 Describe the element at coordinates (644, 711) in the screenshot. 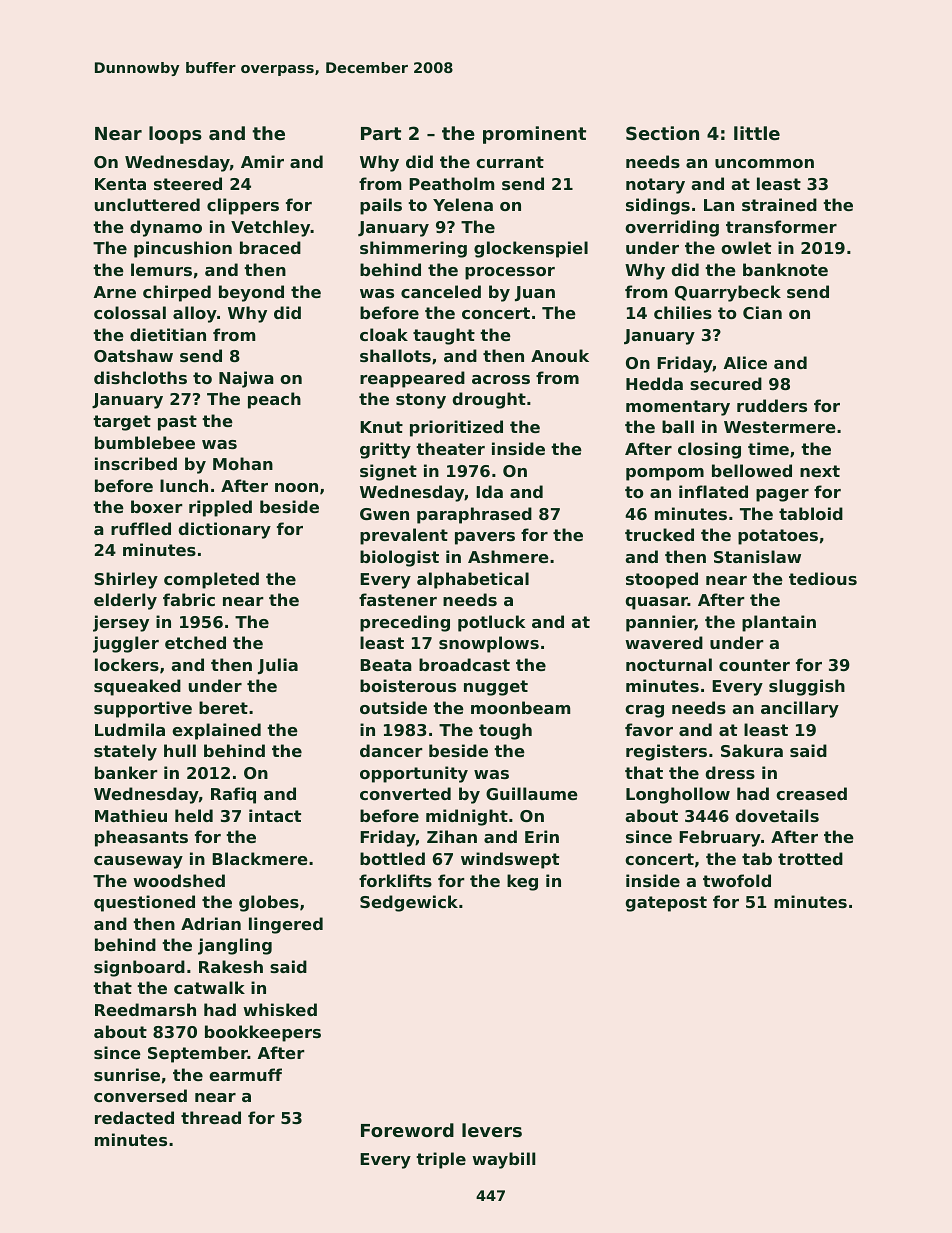

I see `crag` at that location.
